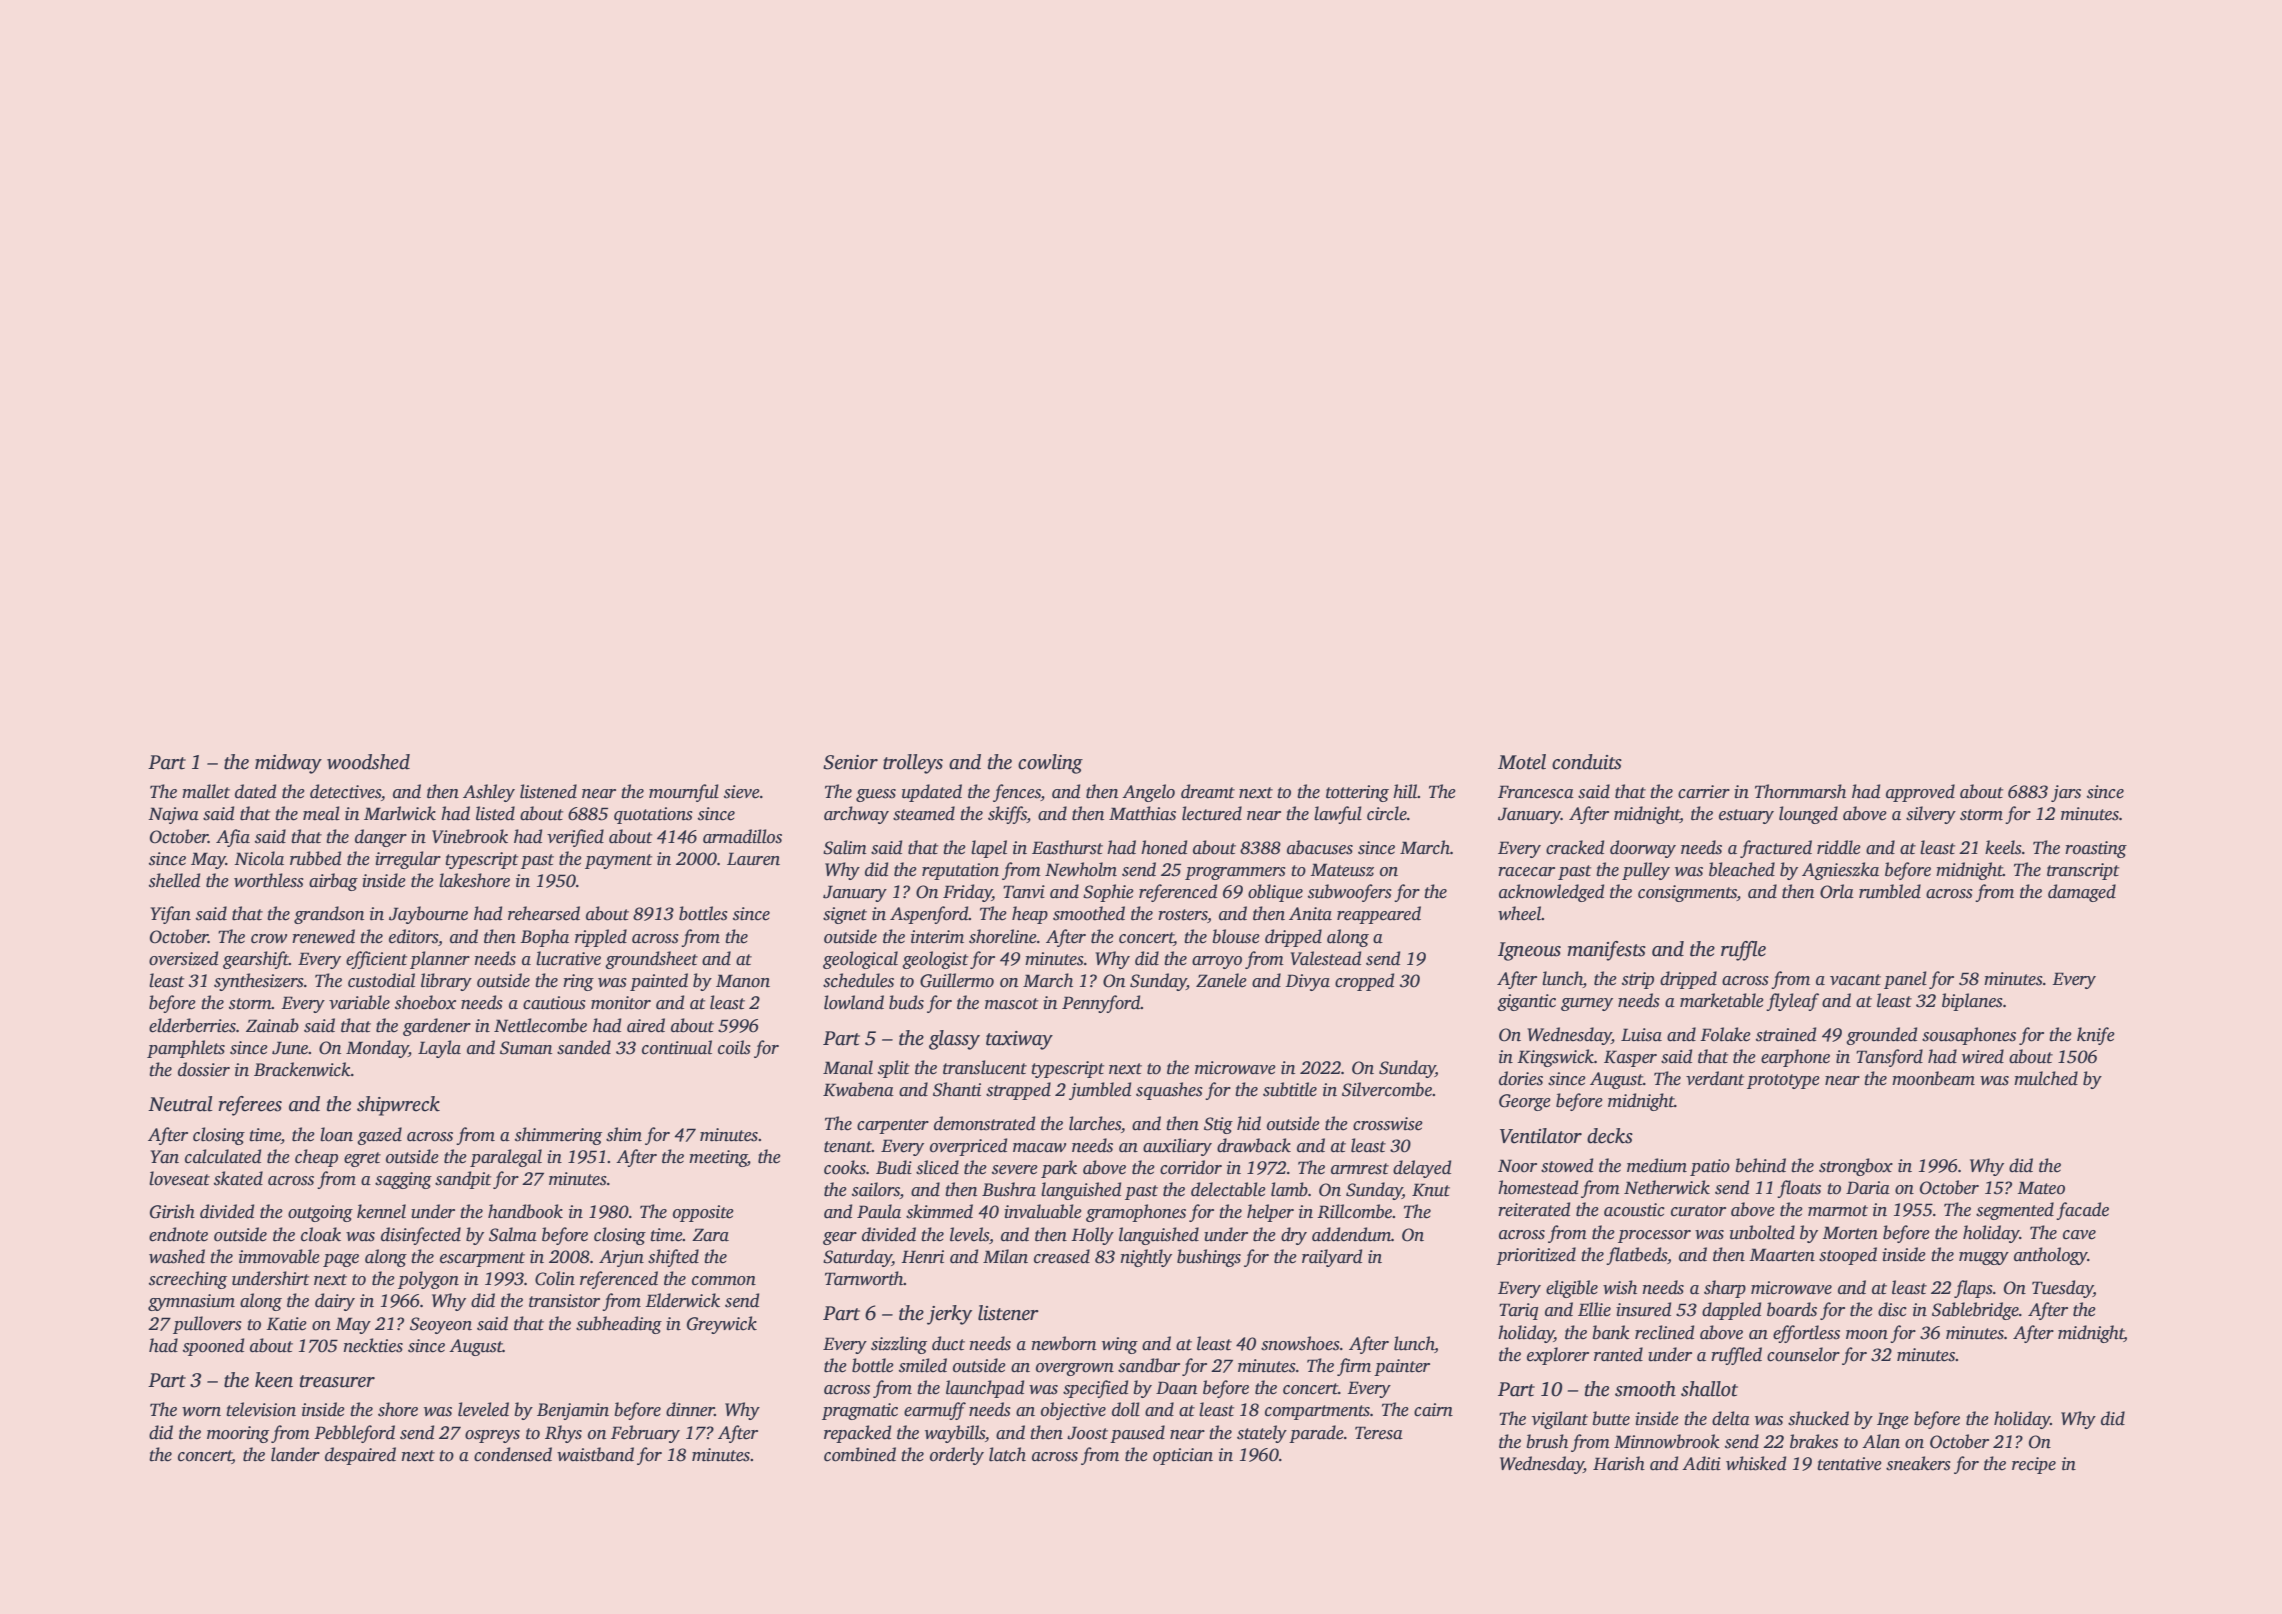  I want to click on recipe, so click(2034, 1465).
